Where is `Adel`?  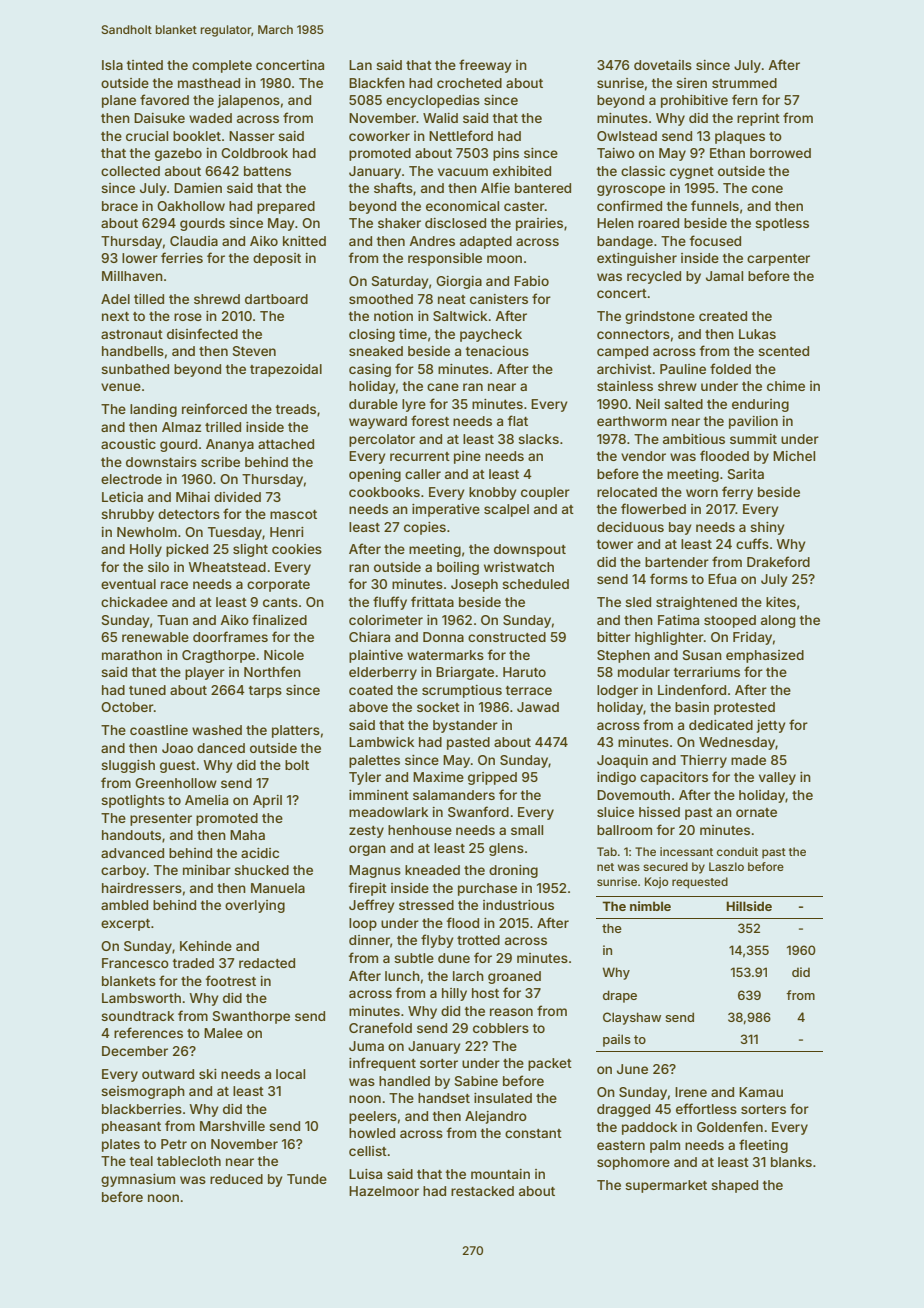 Adel is located at coordinates (115, 299).
